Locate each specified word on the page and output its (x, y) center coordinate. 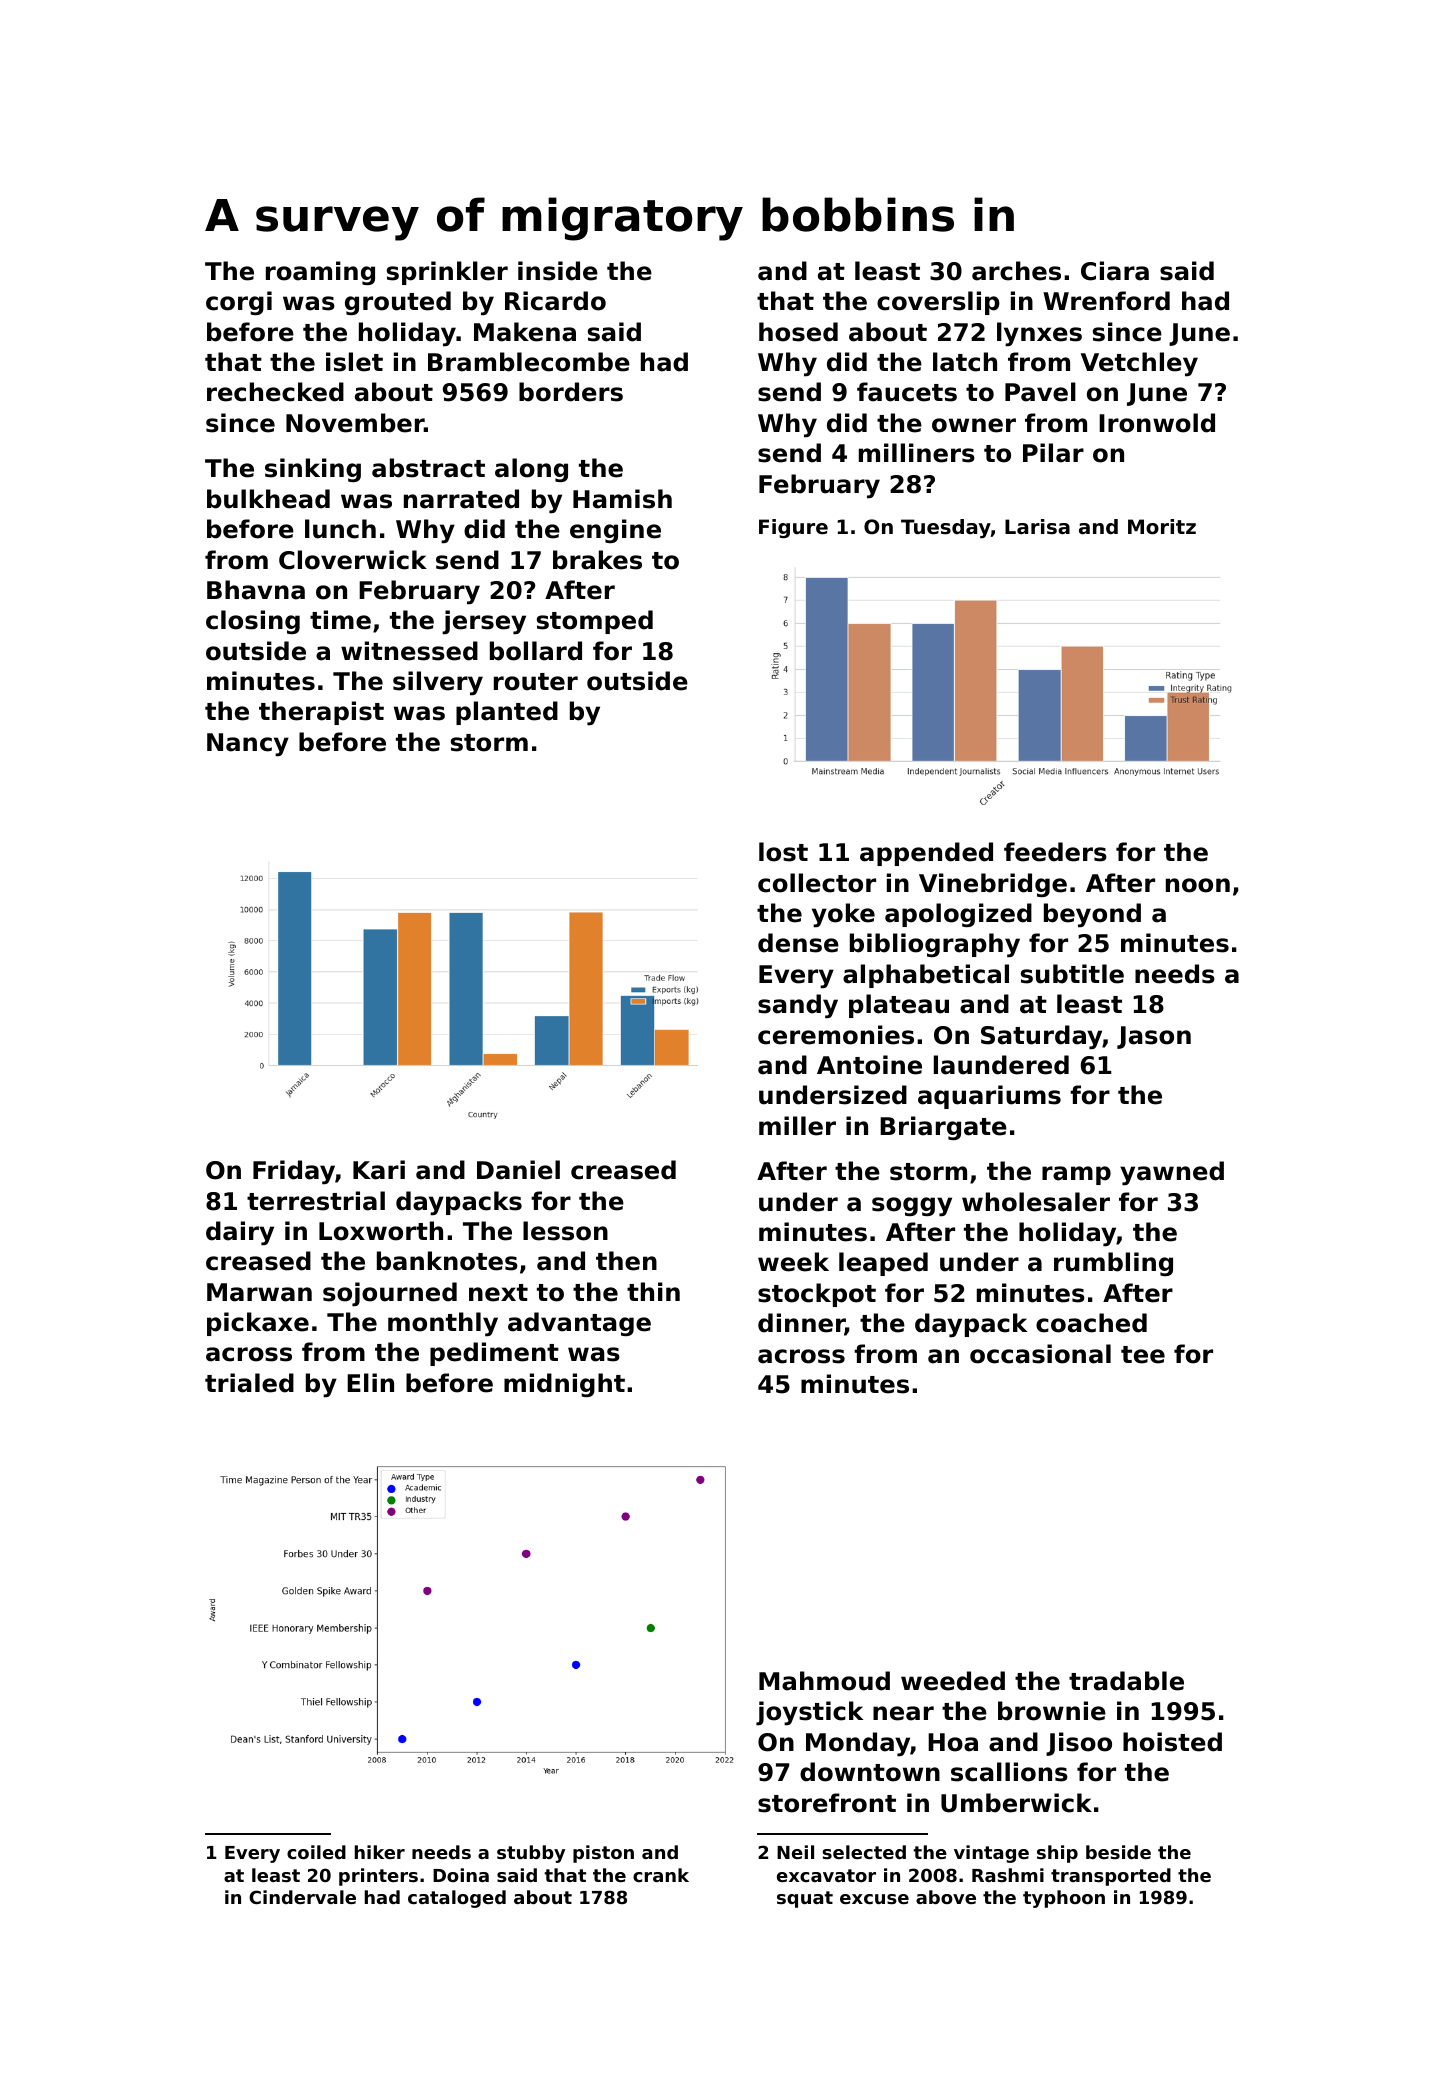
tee (1143, 1355)
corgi (239, 303)
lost (783, 852)
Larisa (1037, 527)
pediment (494, 1354)
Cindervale (302, 1897)
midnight (564, 1385)
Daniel (518, 1170)
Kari (379, 1170)
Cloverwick (353, 560)
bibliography (935, 945)
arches (1016, 271)
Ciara (1115, 271)
